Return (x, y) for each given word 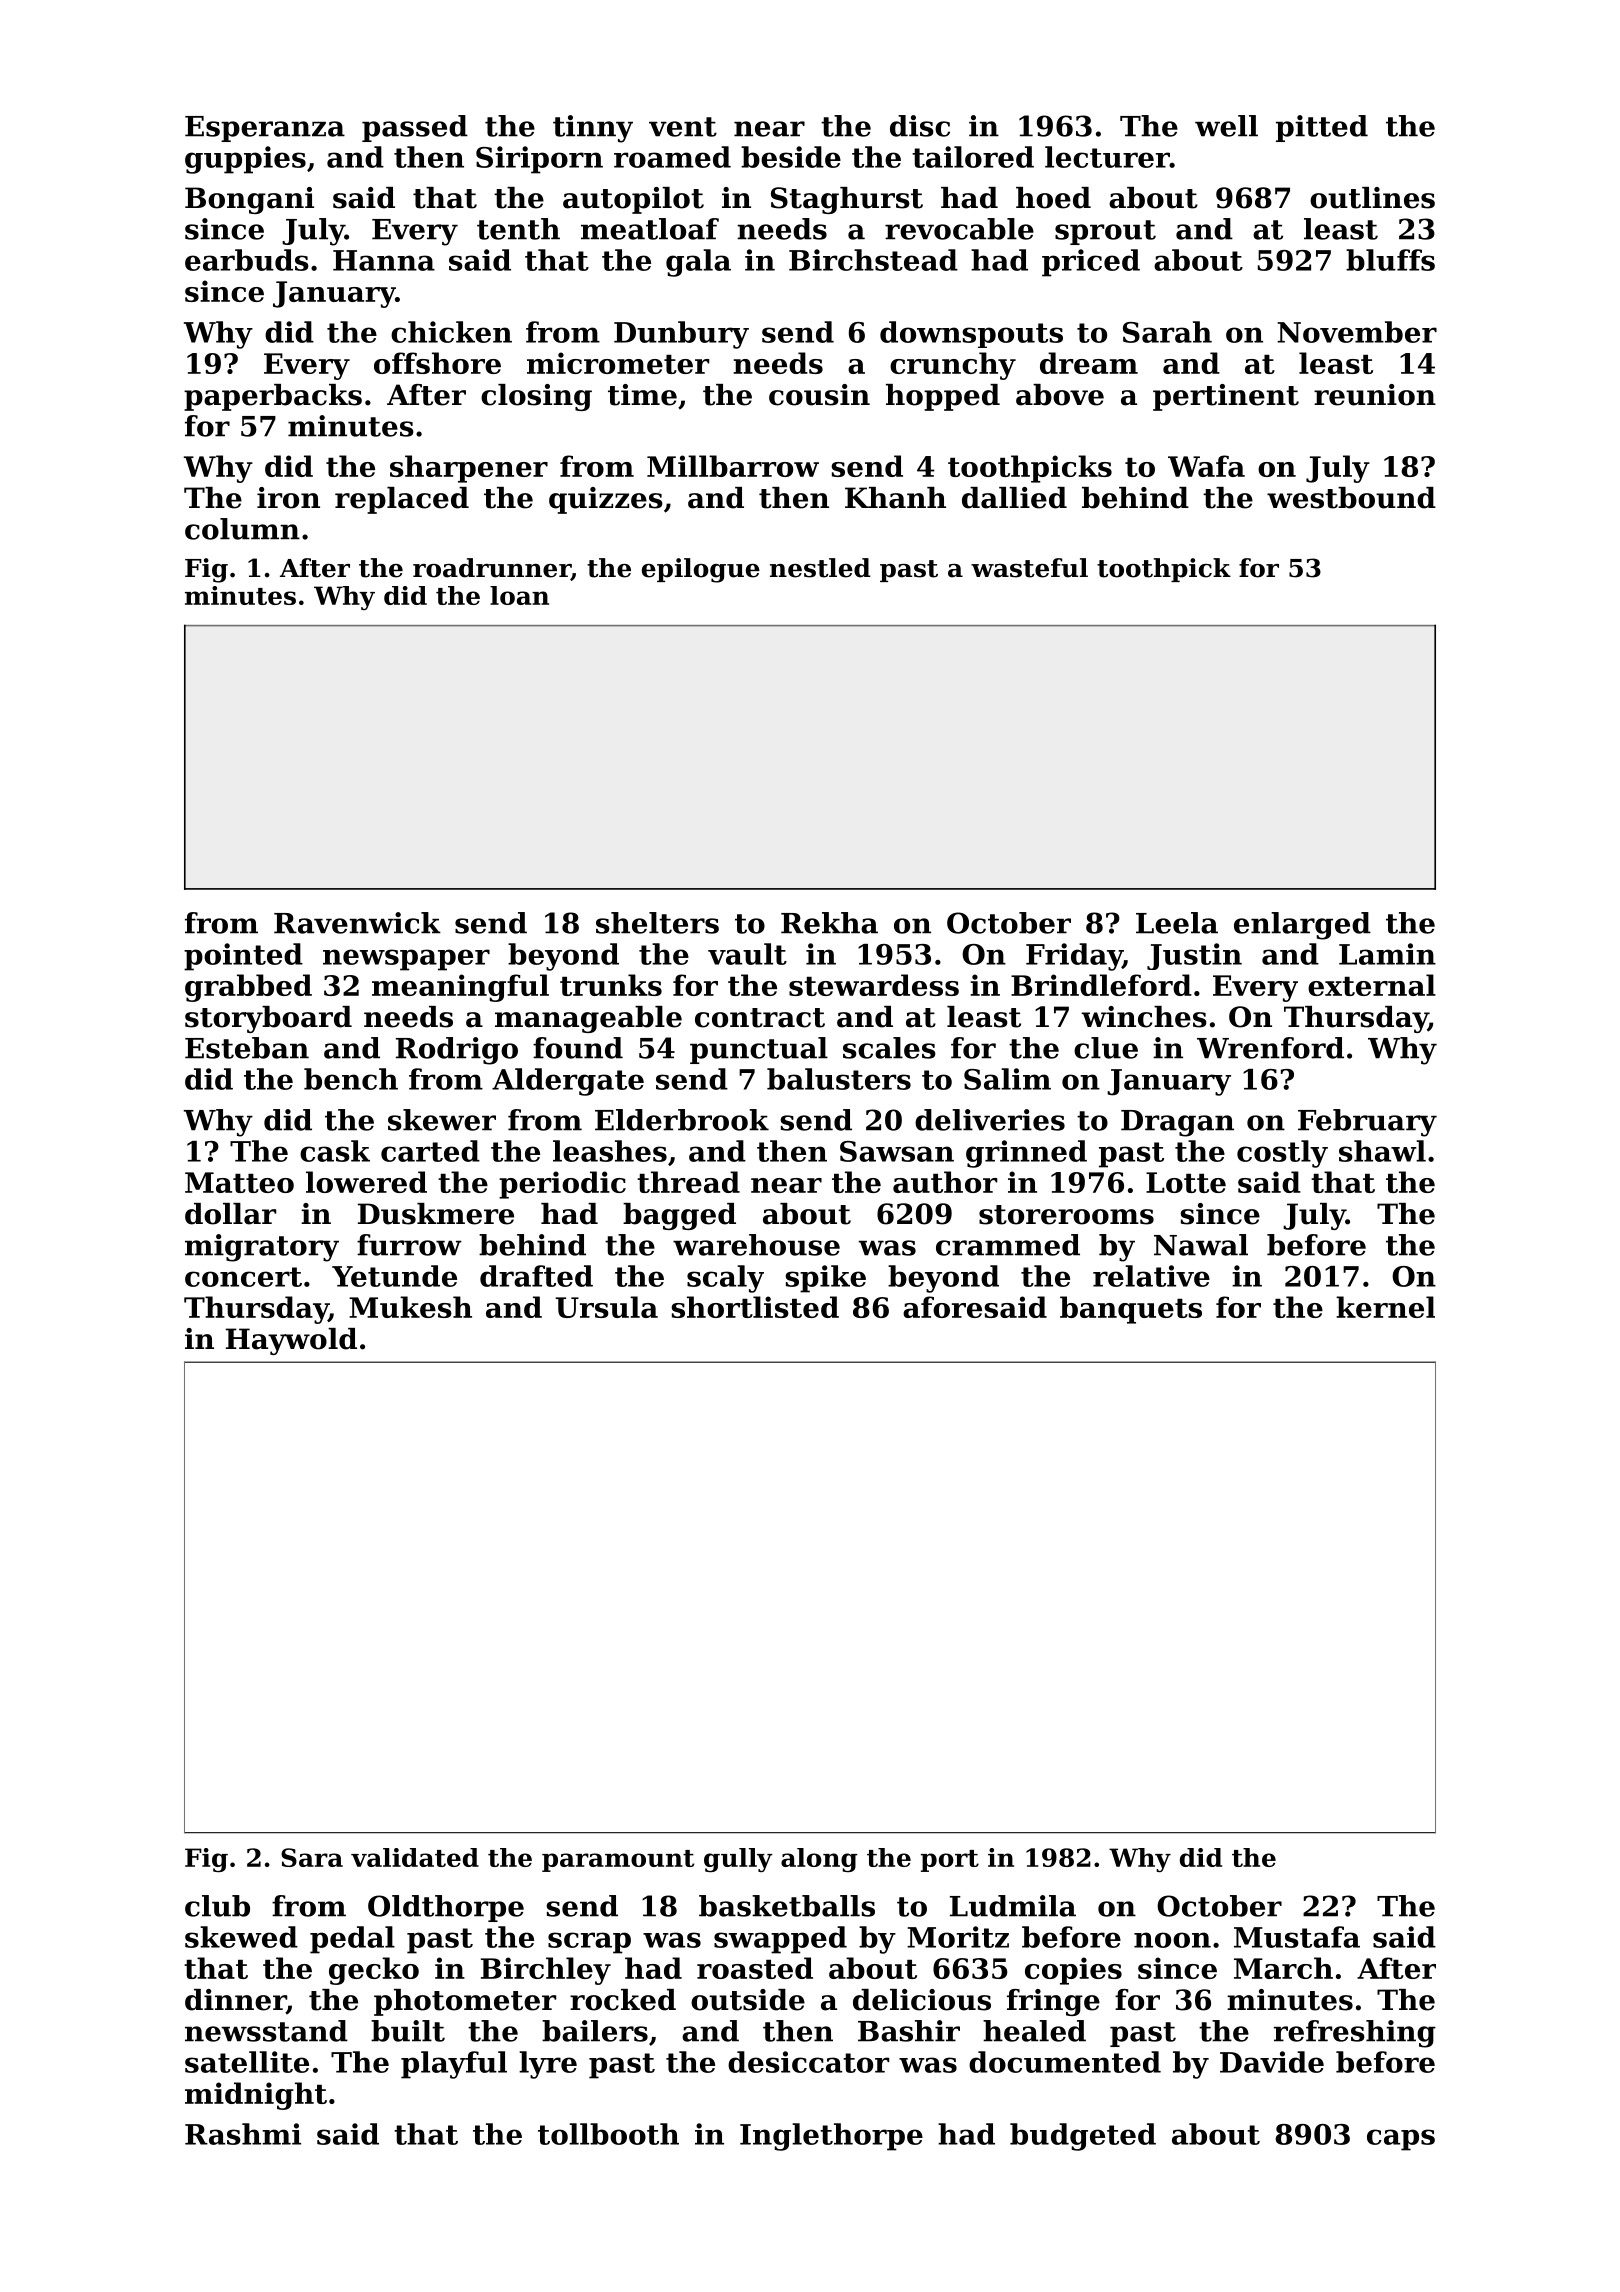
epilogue (701, 570)
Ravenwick (357, 923)
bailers (595, 2031)
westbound (1351, 498)
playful (454, 2065)
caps (1401, 2140)
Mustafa (1297, 1937)
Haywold (291, 1341)
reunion (1375, 395)
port (950, 1861)
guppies (245, 160)
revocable (959, 229)
